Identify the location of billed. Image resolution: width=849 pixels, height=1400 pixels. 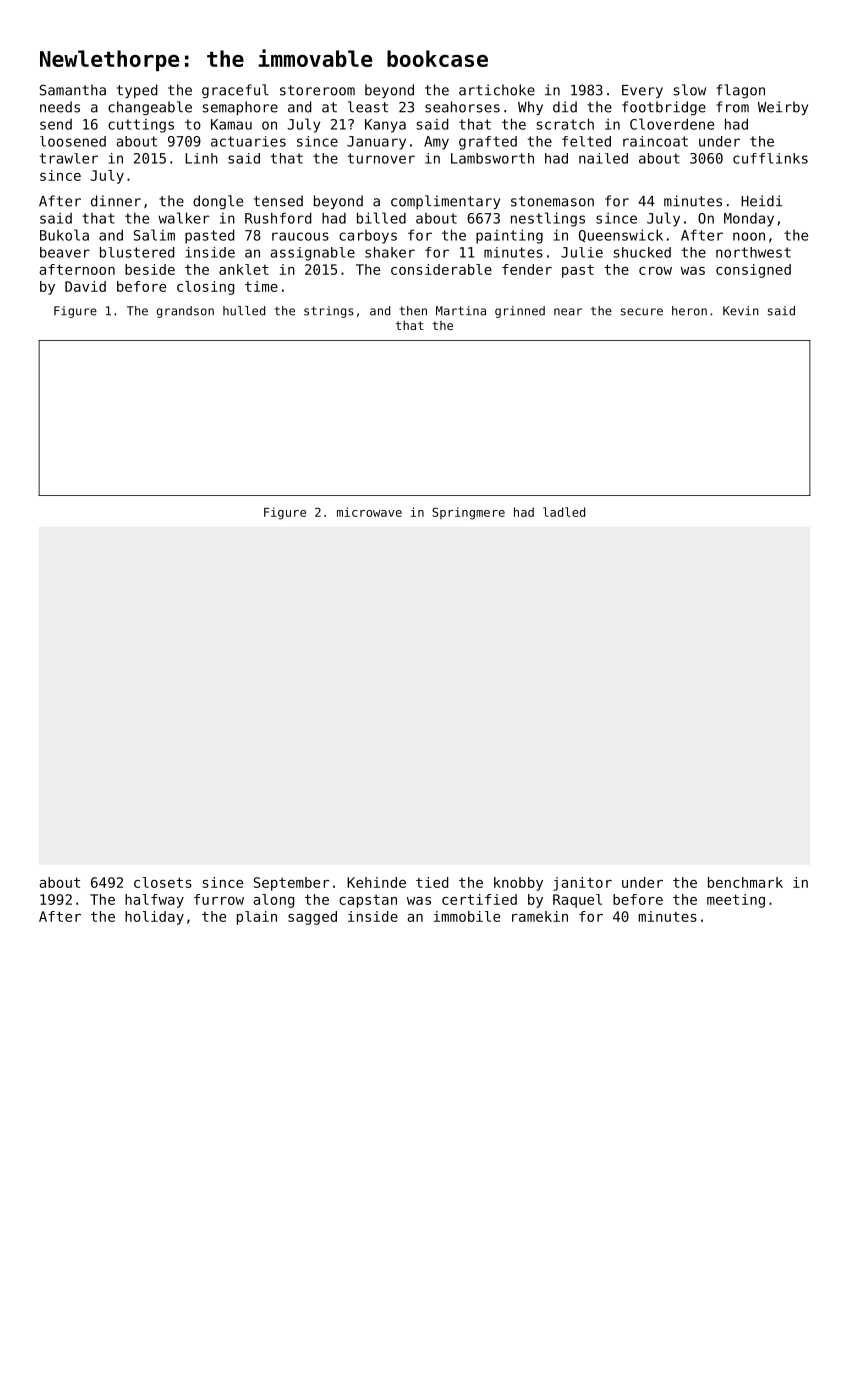
(381, 218).
